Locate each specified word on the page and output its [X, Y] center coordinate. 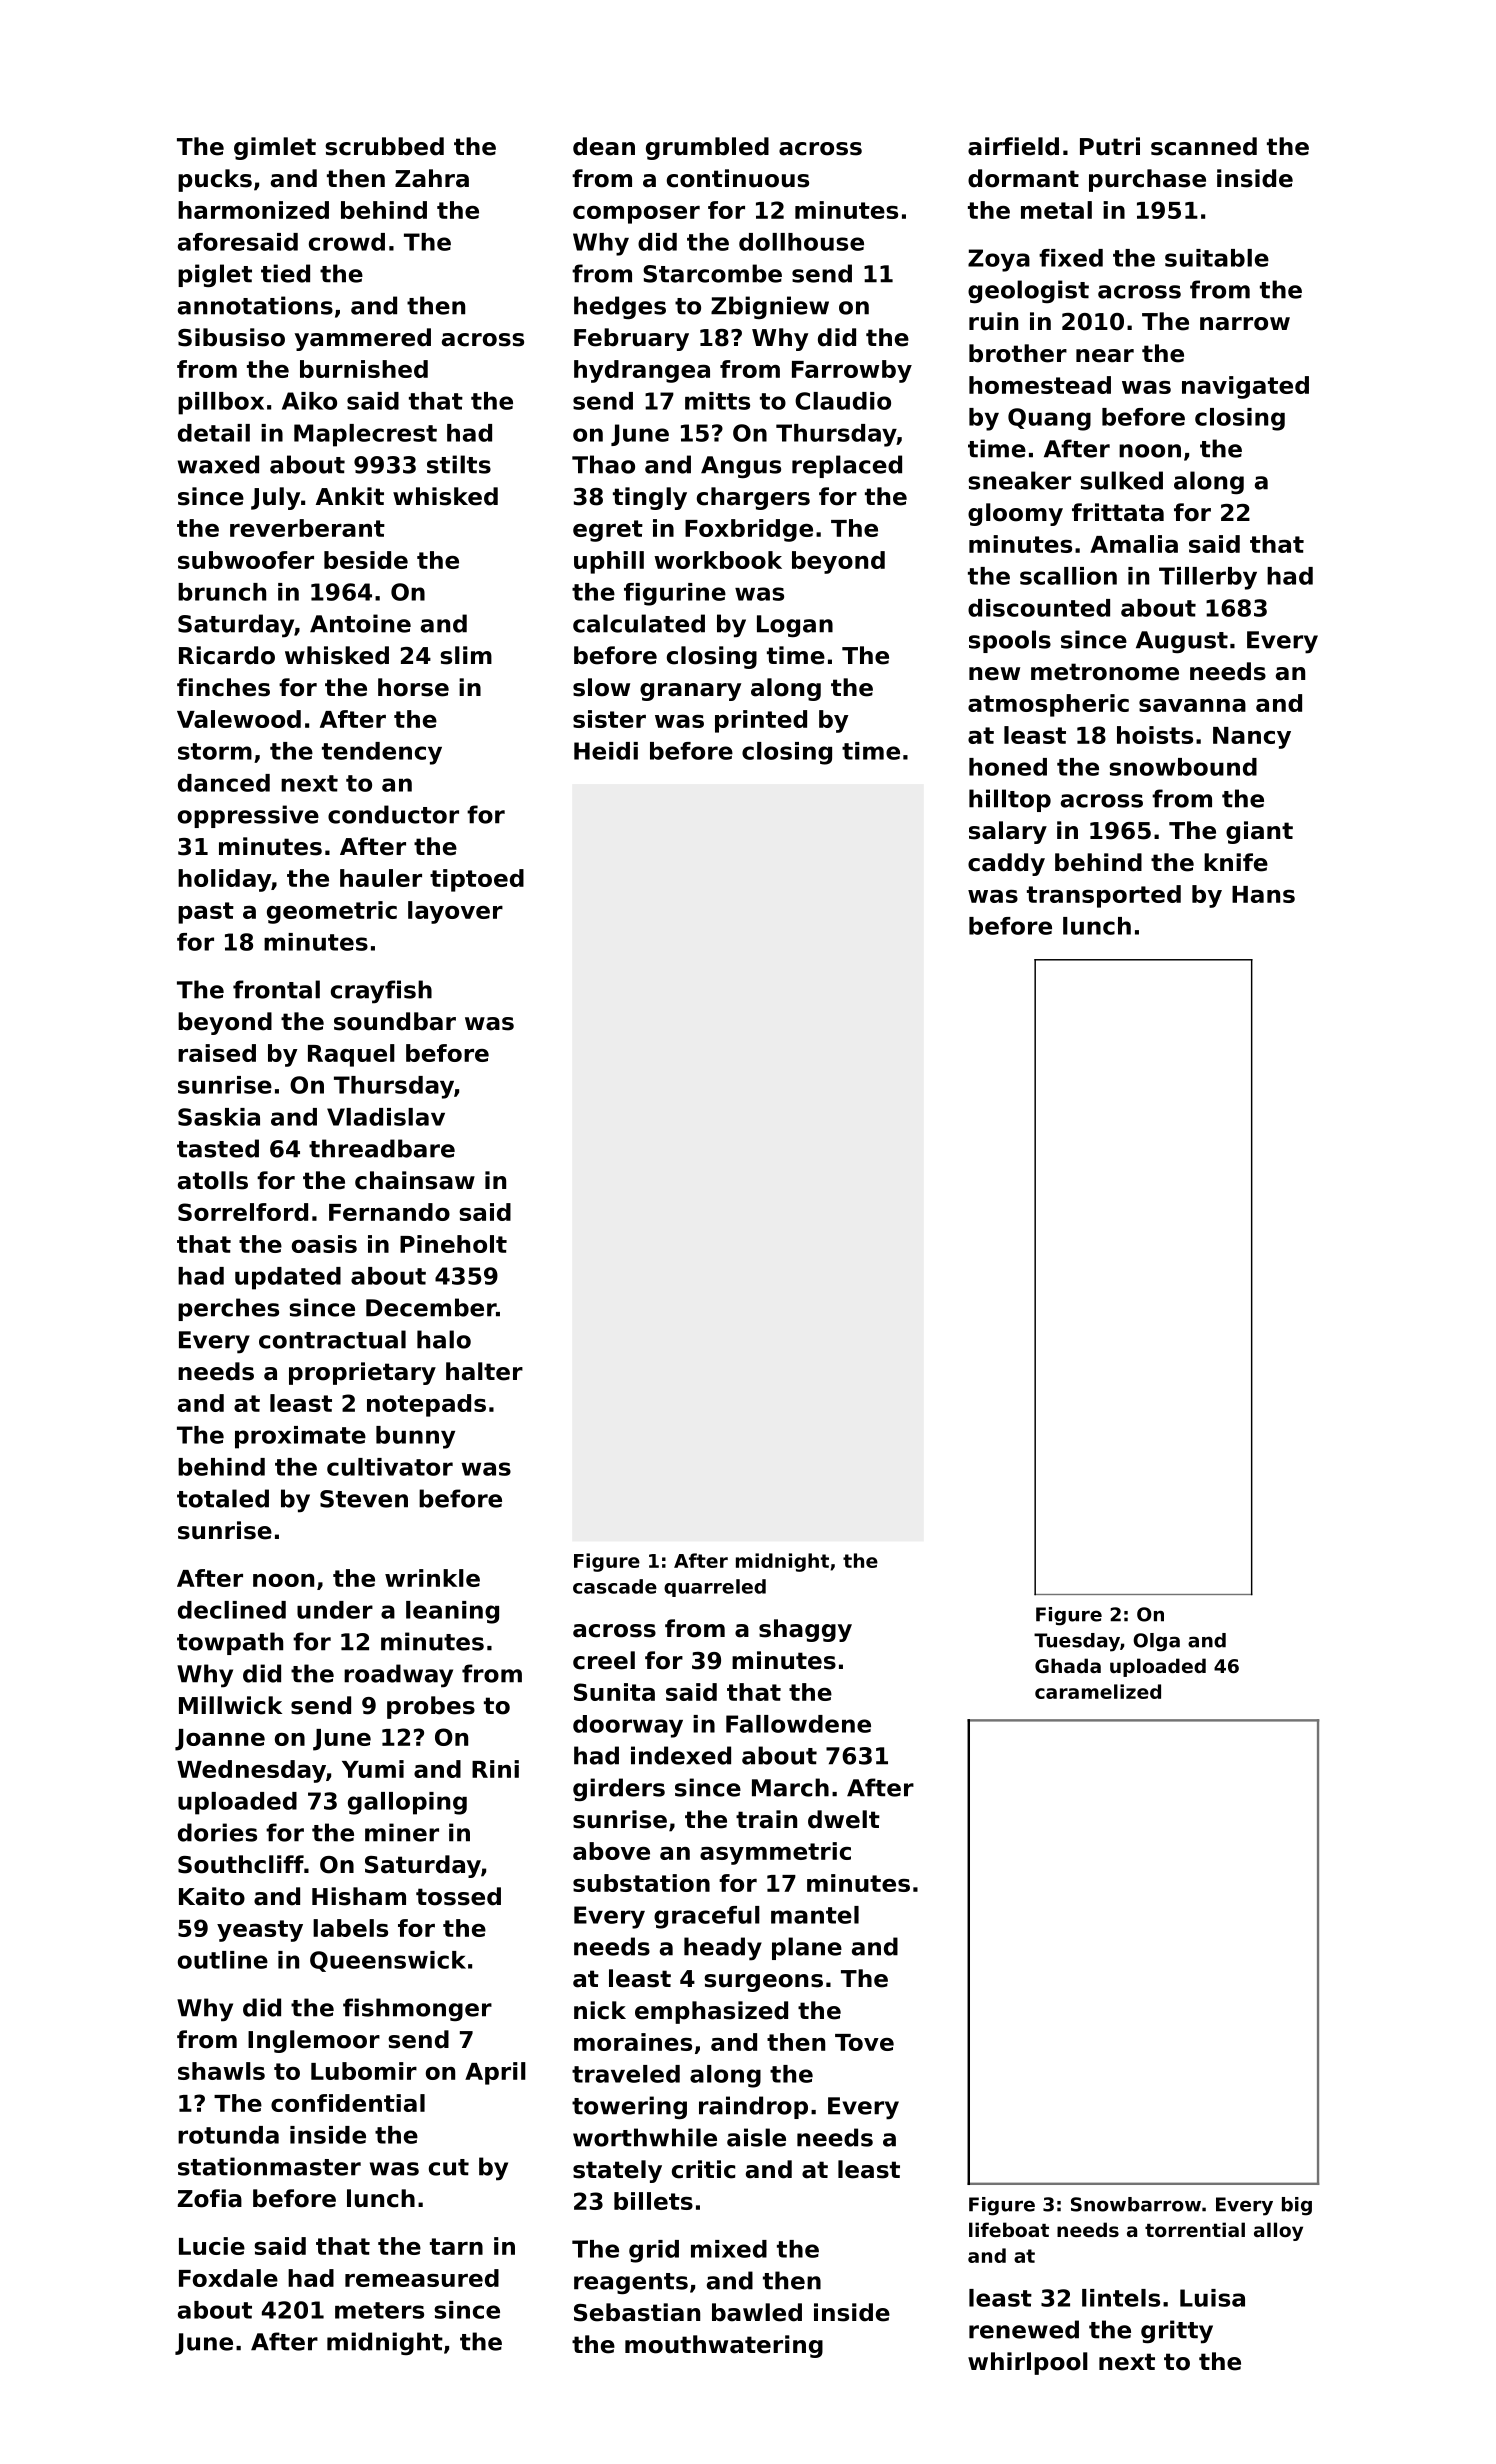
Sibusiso [231, 337]
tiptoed [477, 880]
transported [1104, 896]
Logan [795, 626]
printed [761, 721]
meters [379, 2310]
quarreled [715, 1588]
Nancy [1252, 738]
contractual [332, 1339]
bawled [757, 2312]
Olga [1156, 1642]
